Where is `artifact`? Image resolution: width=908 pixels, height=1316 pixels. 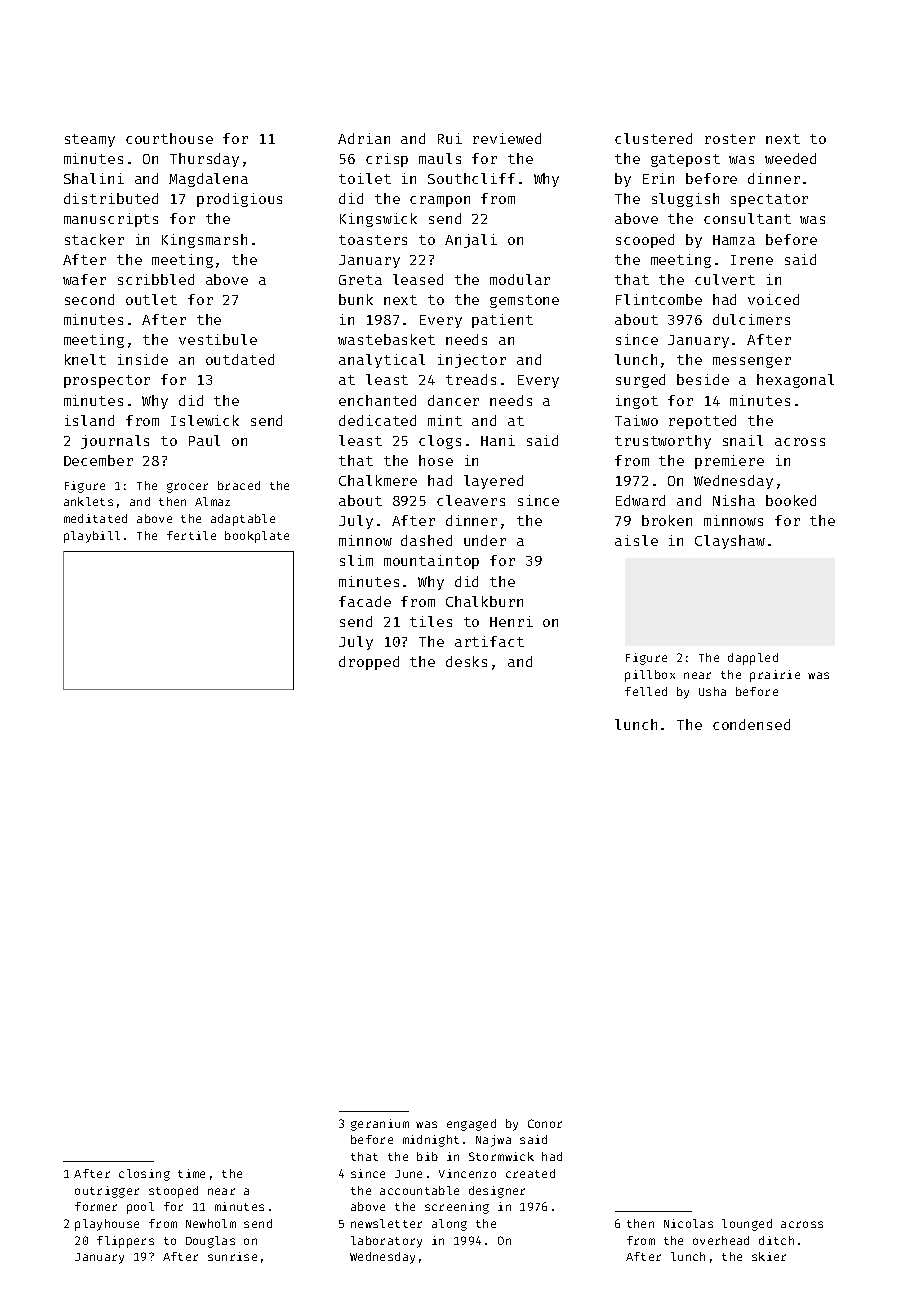 artifact is located at coordinates (489, 641).
